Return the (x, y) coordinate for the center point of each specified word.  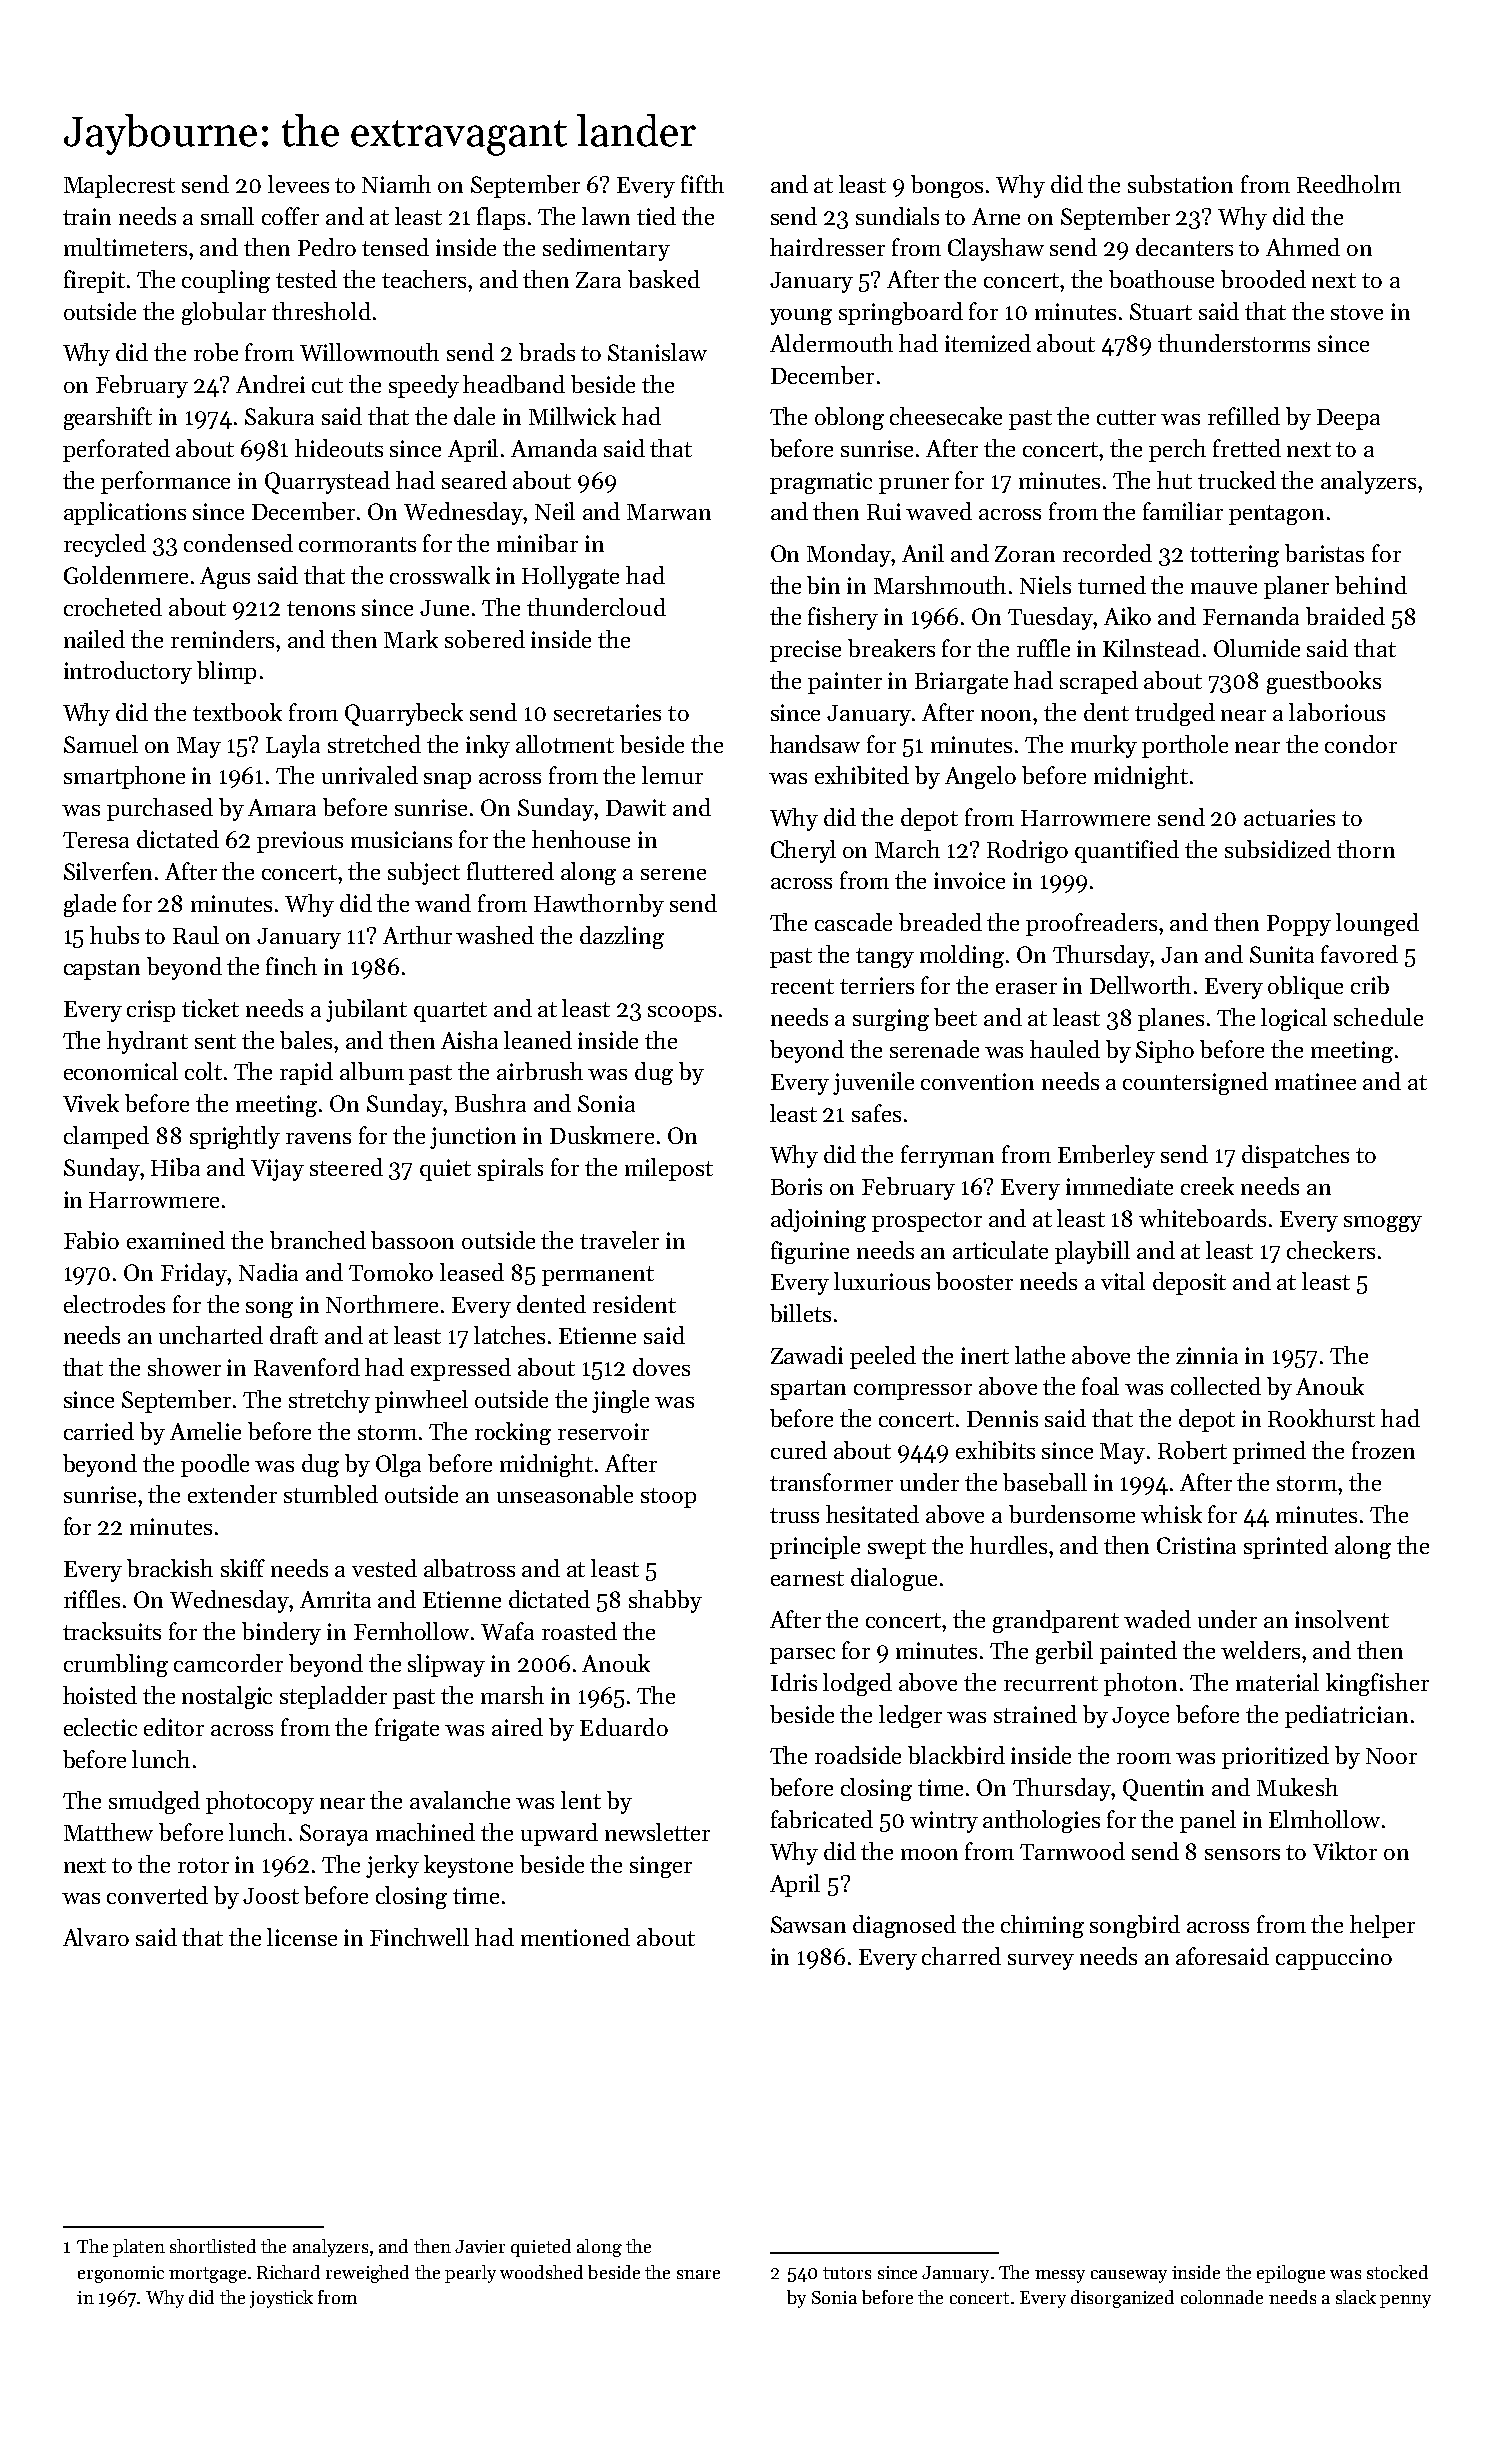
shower (184, 1367)
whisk (1171, 1514)
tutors (847, 2273)
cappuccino (1334, 1959)
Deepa (1348, 419)
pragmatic (821, 483)
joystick (281, 2299)
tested (306, 279)
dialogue (894, 1579)
